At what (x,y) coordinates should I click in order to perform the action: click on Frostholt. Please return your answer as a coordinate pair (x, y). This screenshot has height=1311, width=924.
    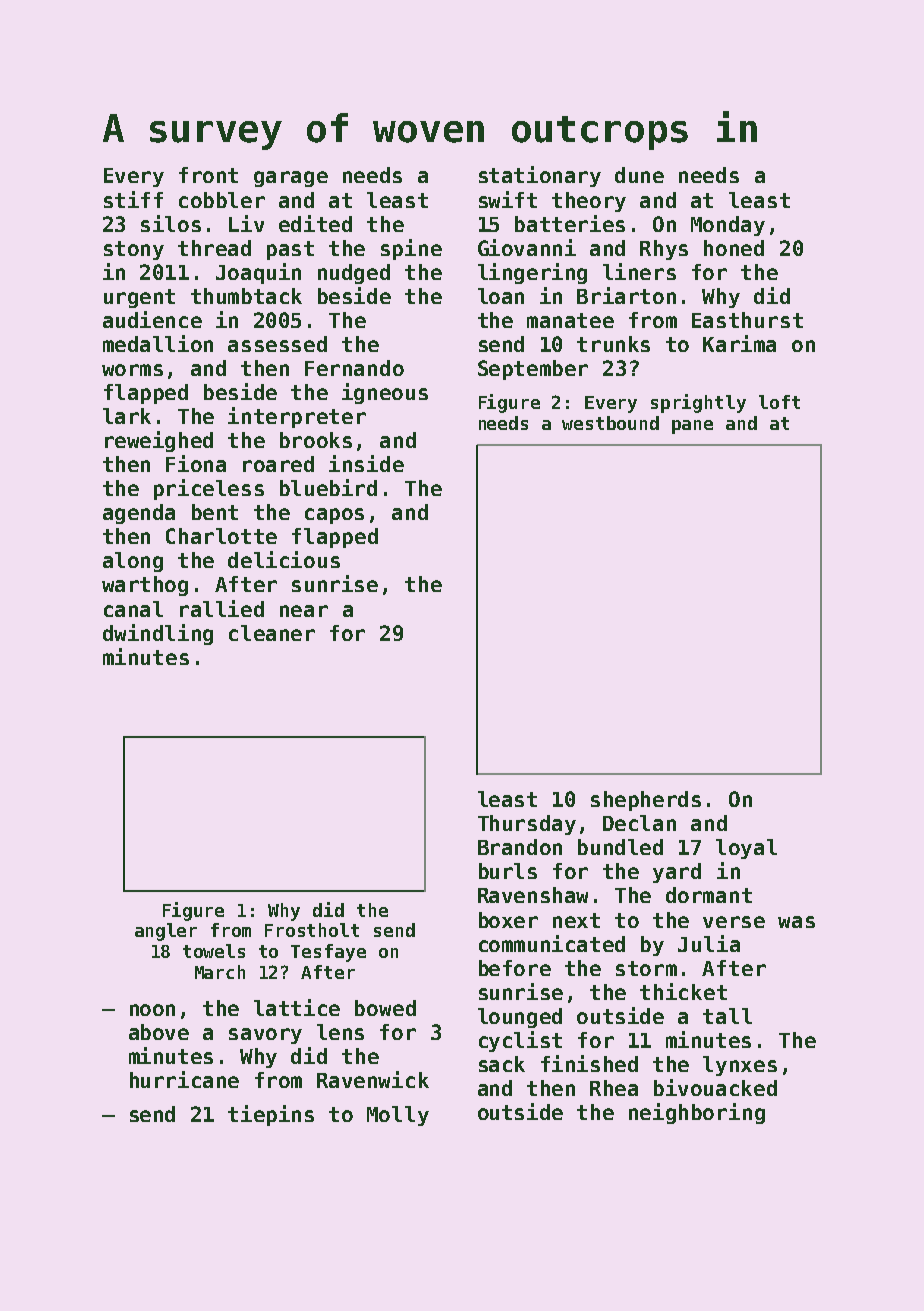
    Looking at the image, I should click on (312, 930).
